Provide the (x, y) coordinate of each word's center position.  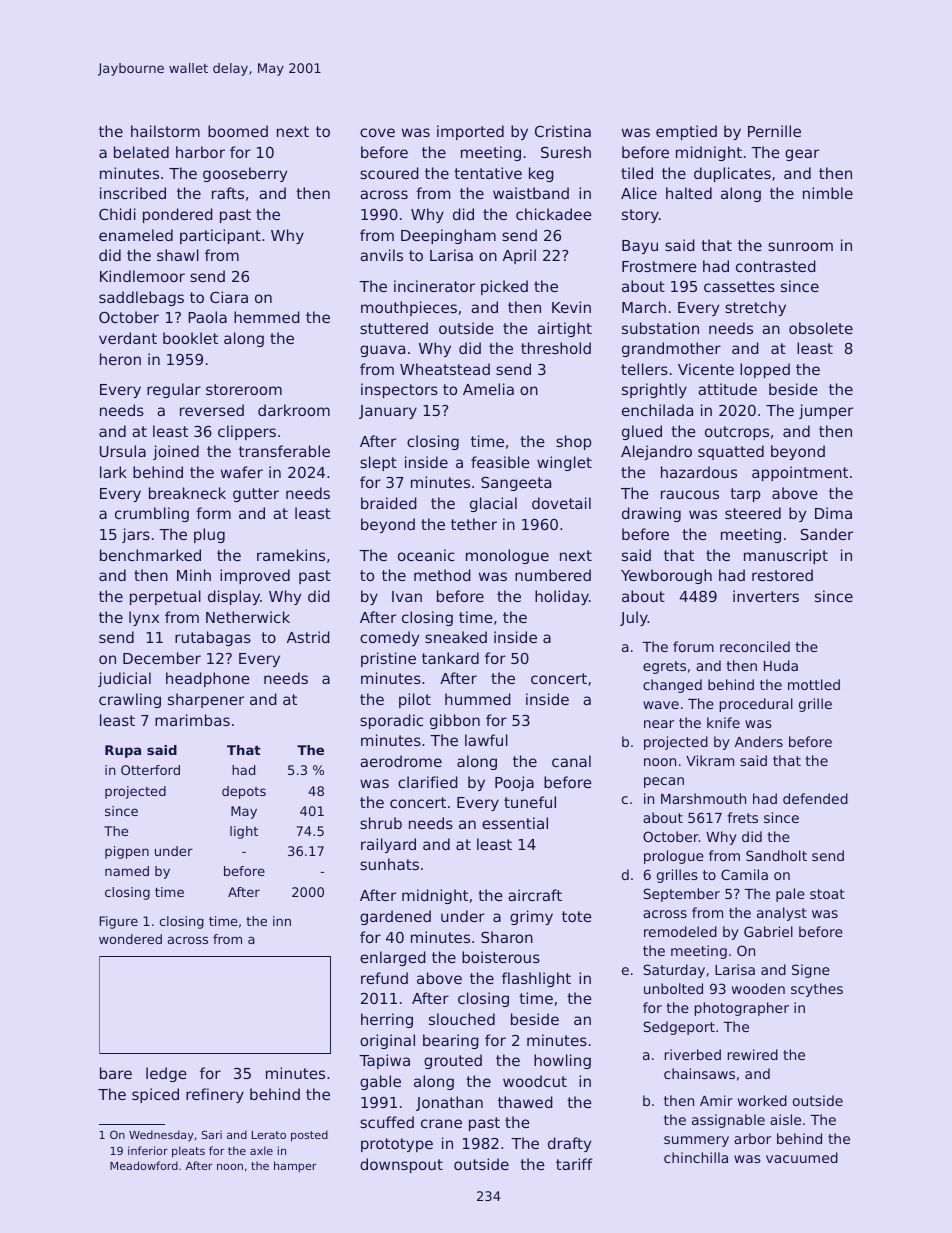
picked (504, 287)
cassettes (739, 286)
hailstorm (165, 131)
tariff (574, 1164)
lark (113, 472)
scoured (389, 173)
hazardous (699, 472)
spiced (155, 1095)
